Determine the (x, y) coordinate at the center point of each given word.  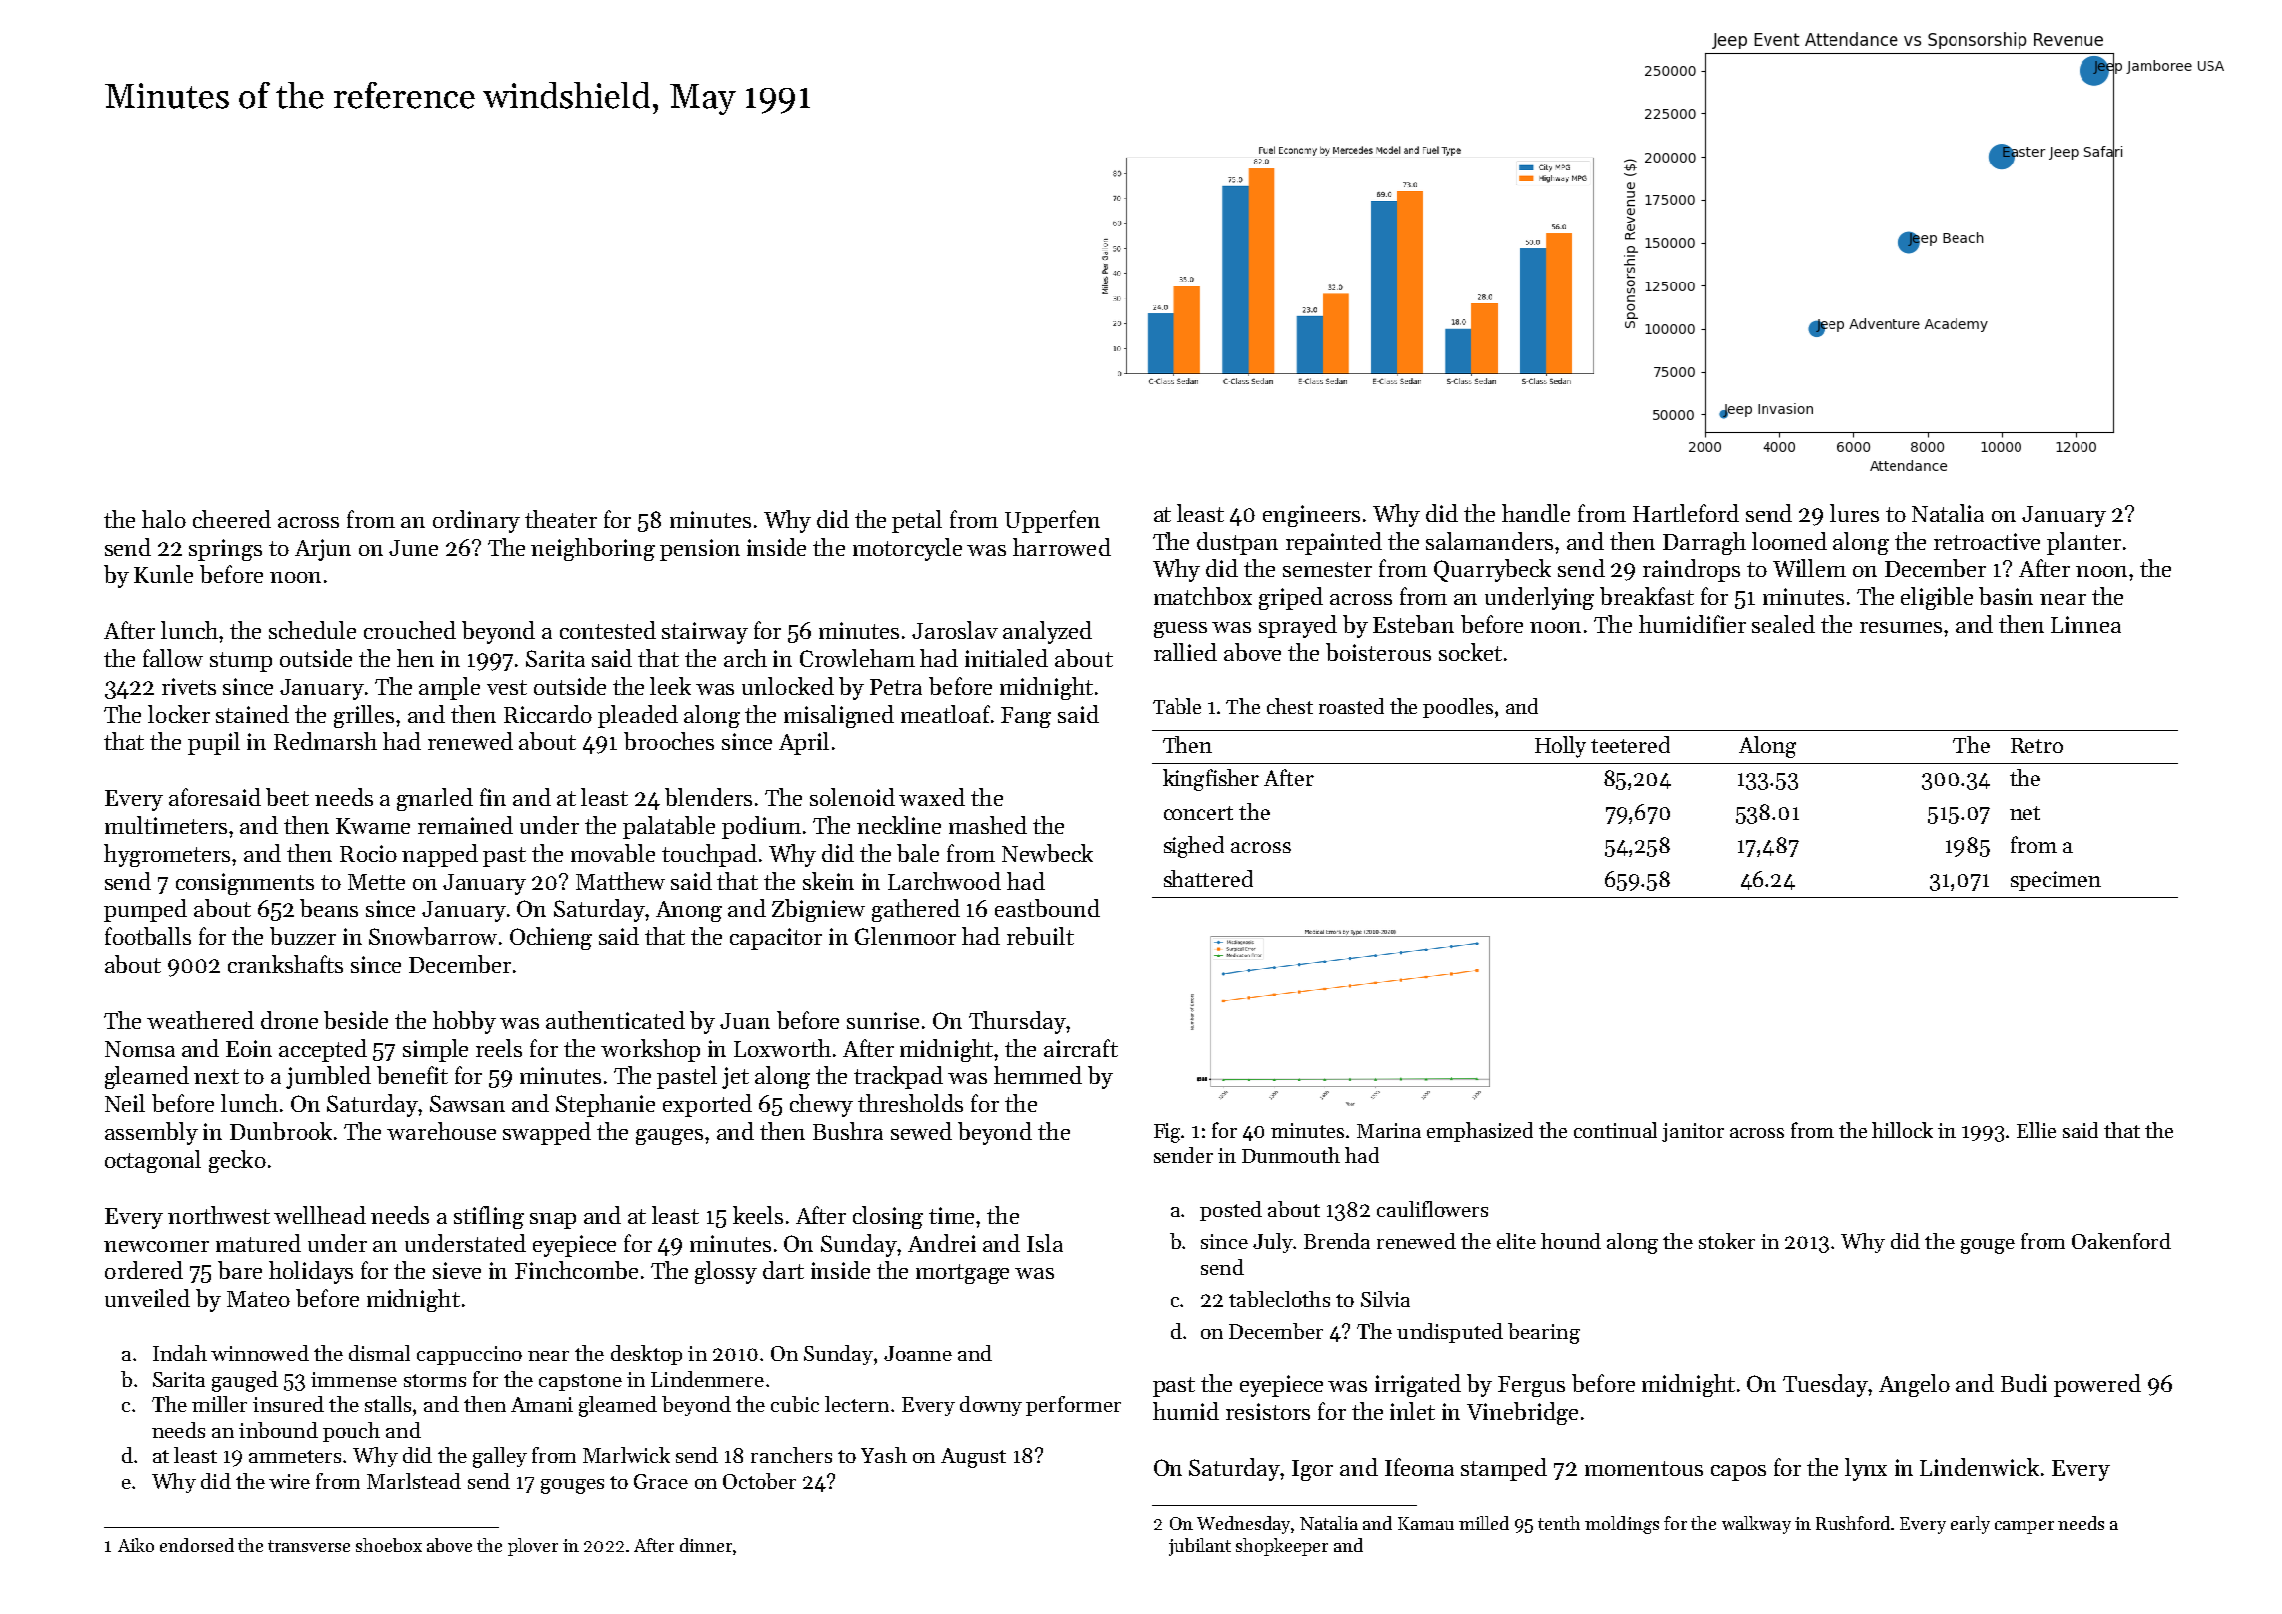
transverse (309, 1546)
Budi (2024, 1383)
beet (287, 797)
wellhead (320, 1215)
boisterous (1378, 652)
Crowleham (857, 658)
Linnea (2086, 624)
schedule (312, 630)
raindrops (1691, 570)
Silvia (1385, 1299)
